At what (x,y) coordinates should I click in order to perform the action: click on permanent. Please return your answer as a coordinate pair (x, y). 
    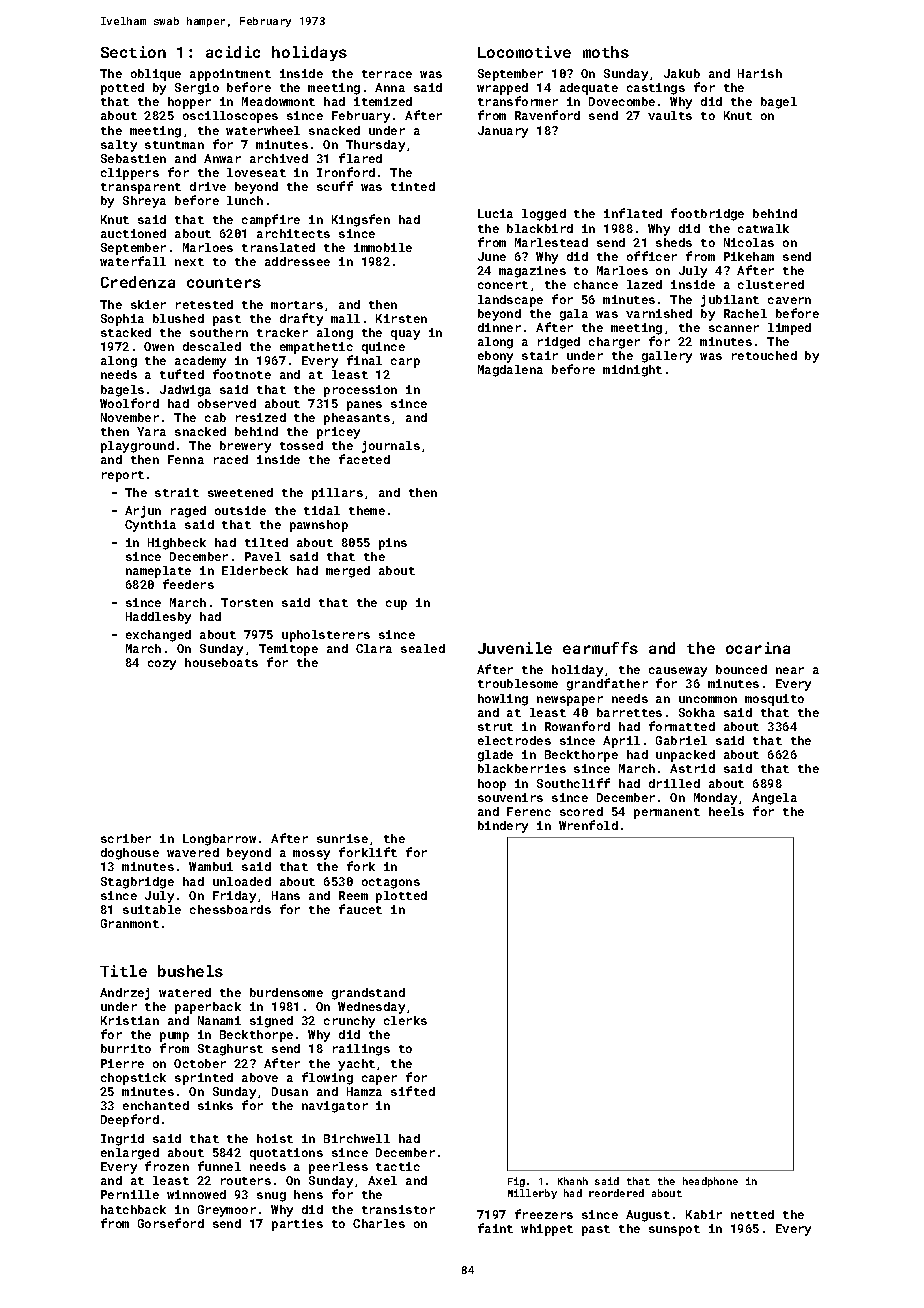
    Looking at the image, I should click on (667, 813).
